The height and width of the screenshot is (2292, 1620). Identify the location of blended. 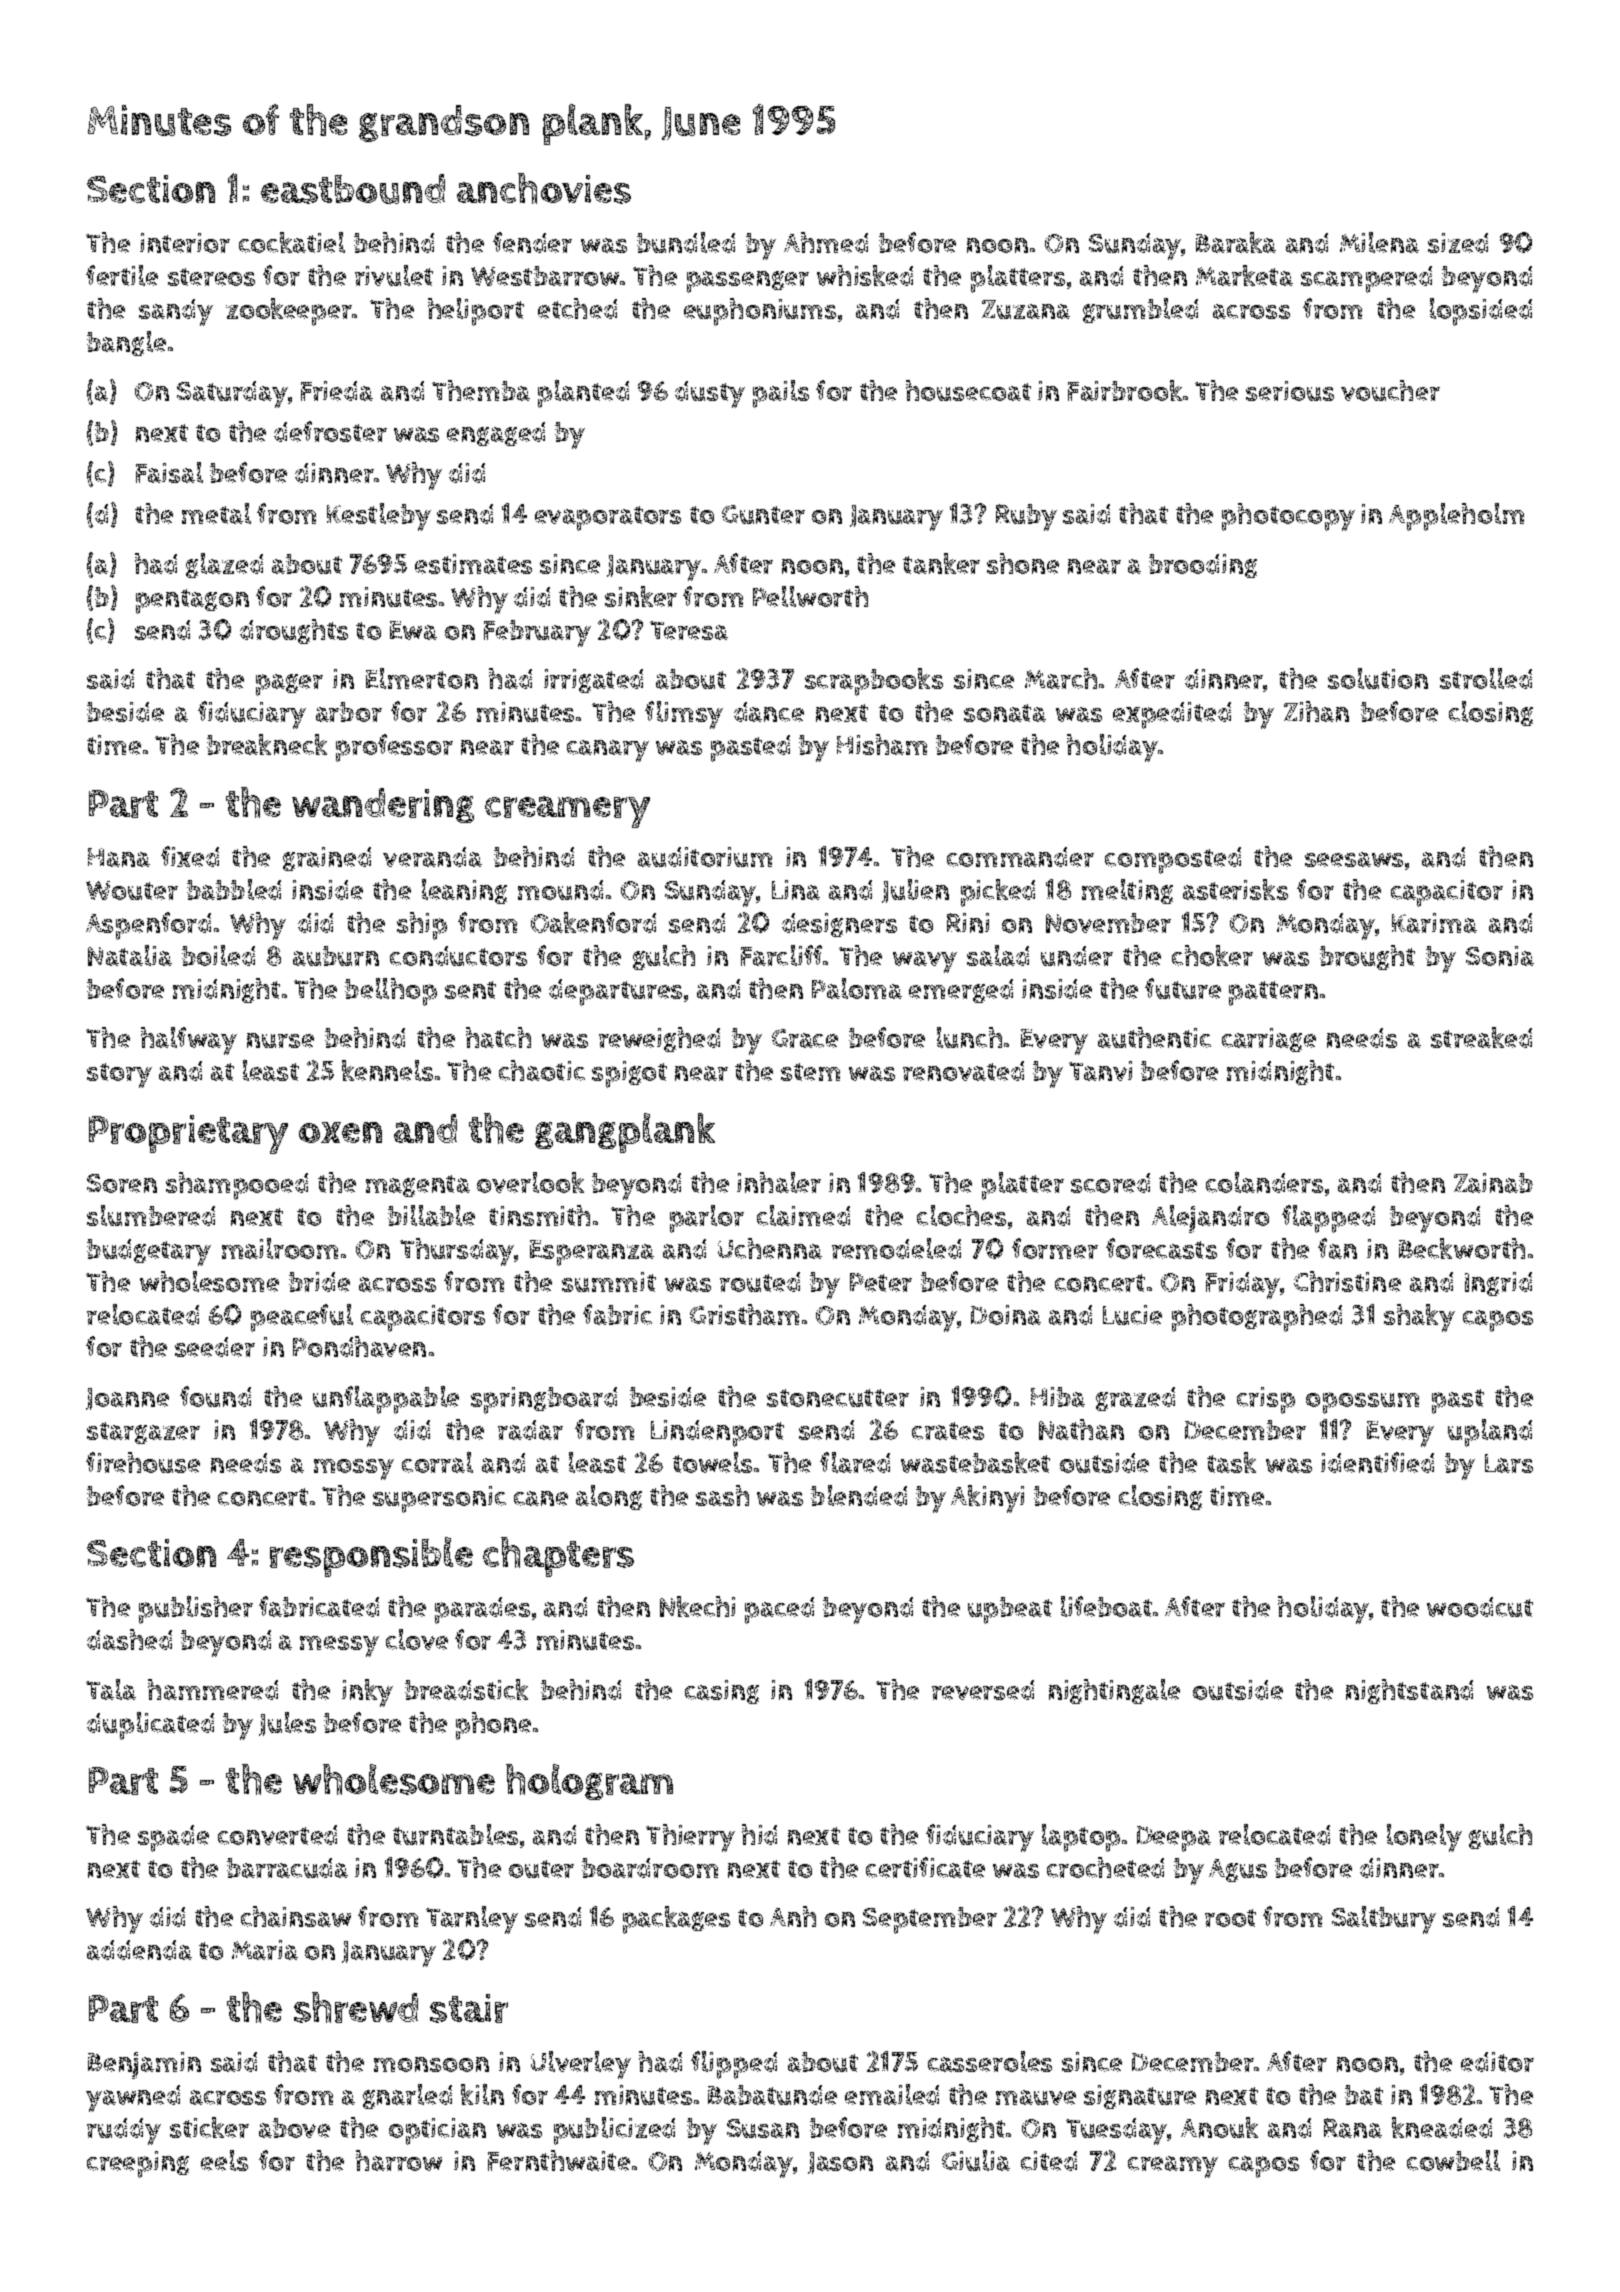
(859, 1495).
